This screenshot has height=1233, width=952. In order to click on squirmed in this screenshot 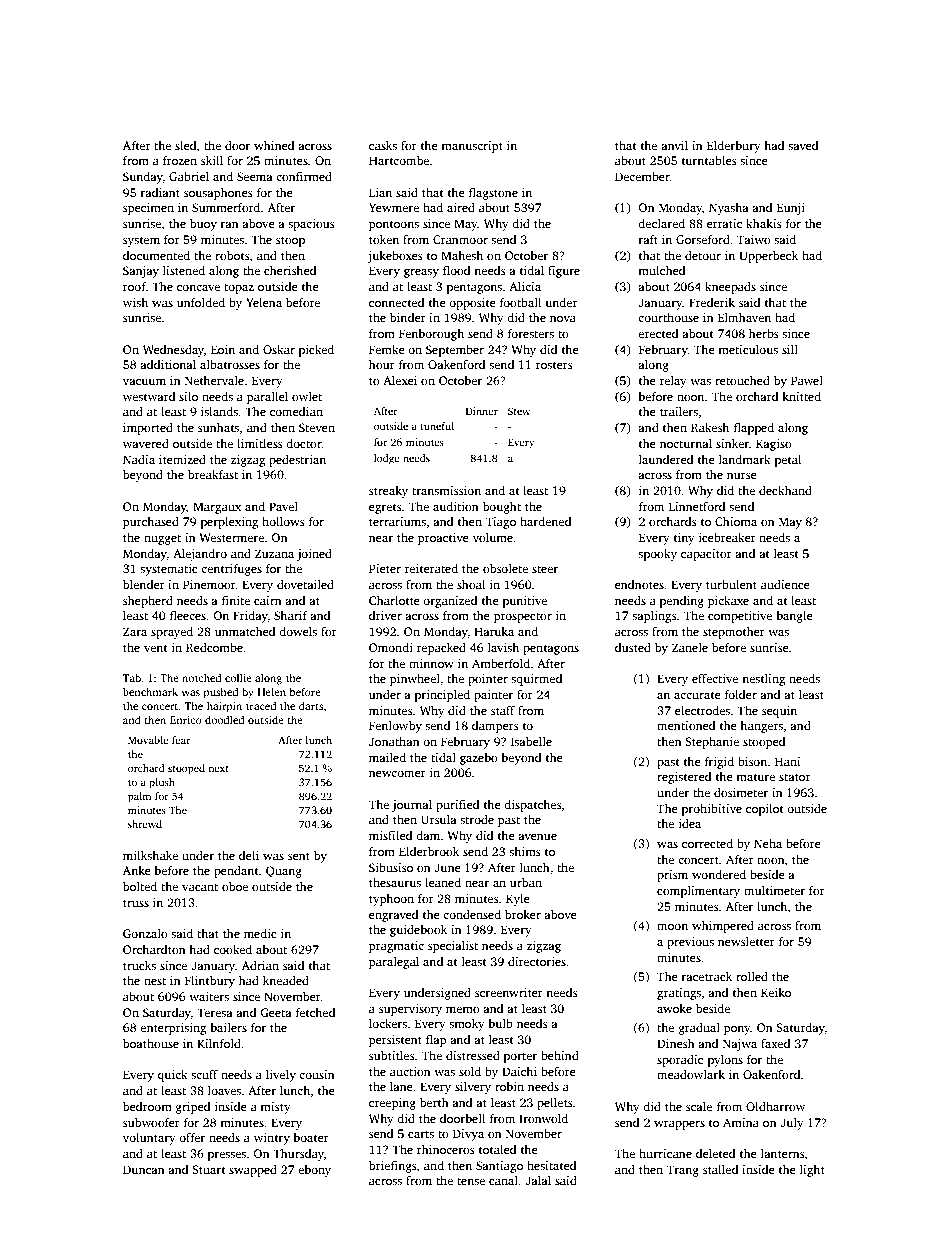, I will do `click(536, 680)`.
